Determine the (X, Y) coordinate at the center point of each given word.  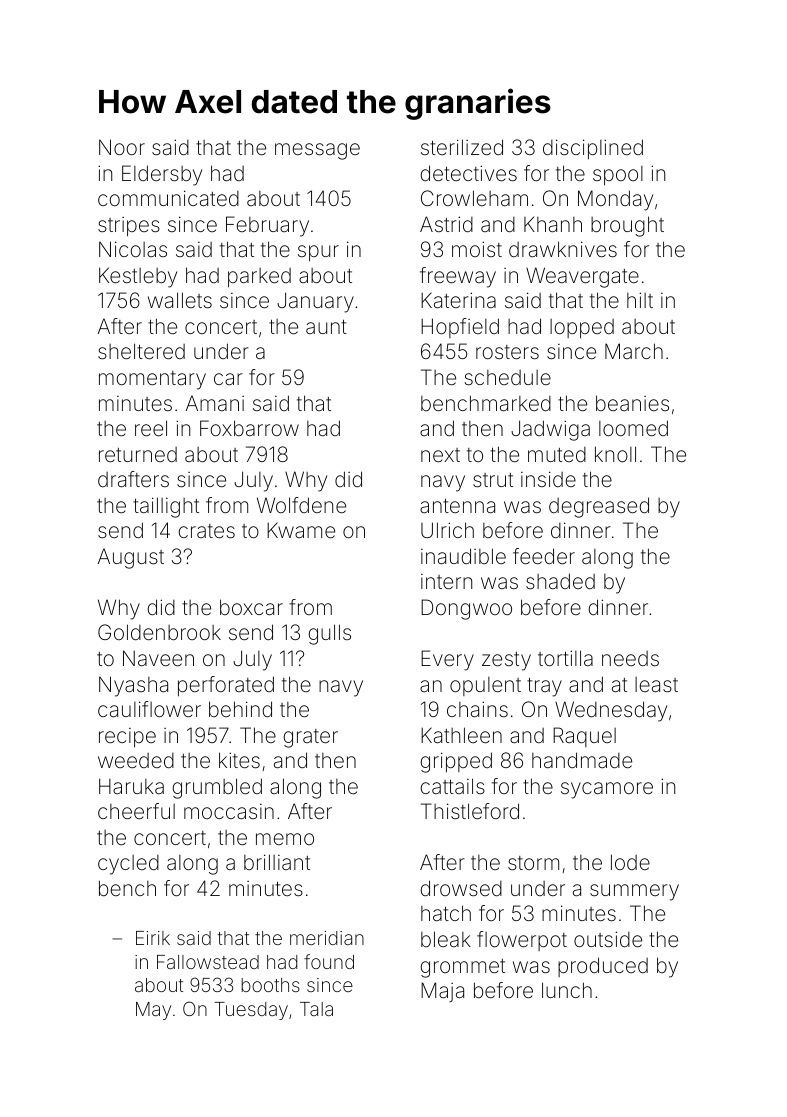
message (317, 151)
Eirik (153, 938)
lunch (567, 990)
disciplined (593, 149)
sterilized (462, 147)
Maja (442, 992)
